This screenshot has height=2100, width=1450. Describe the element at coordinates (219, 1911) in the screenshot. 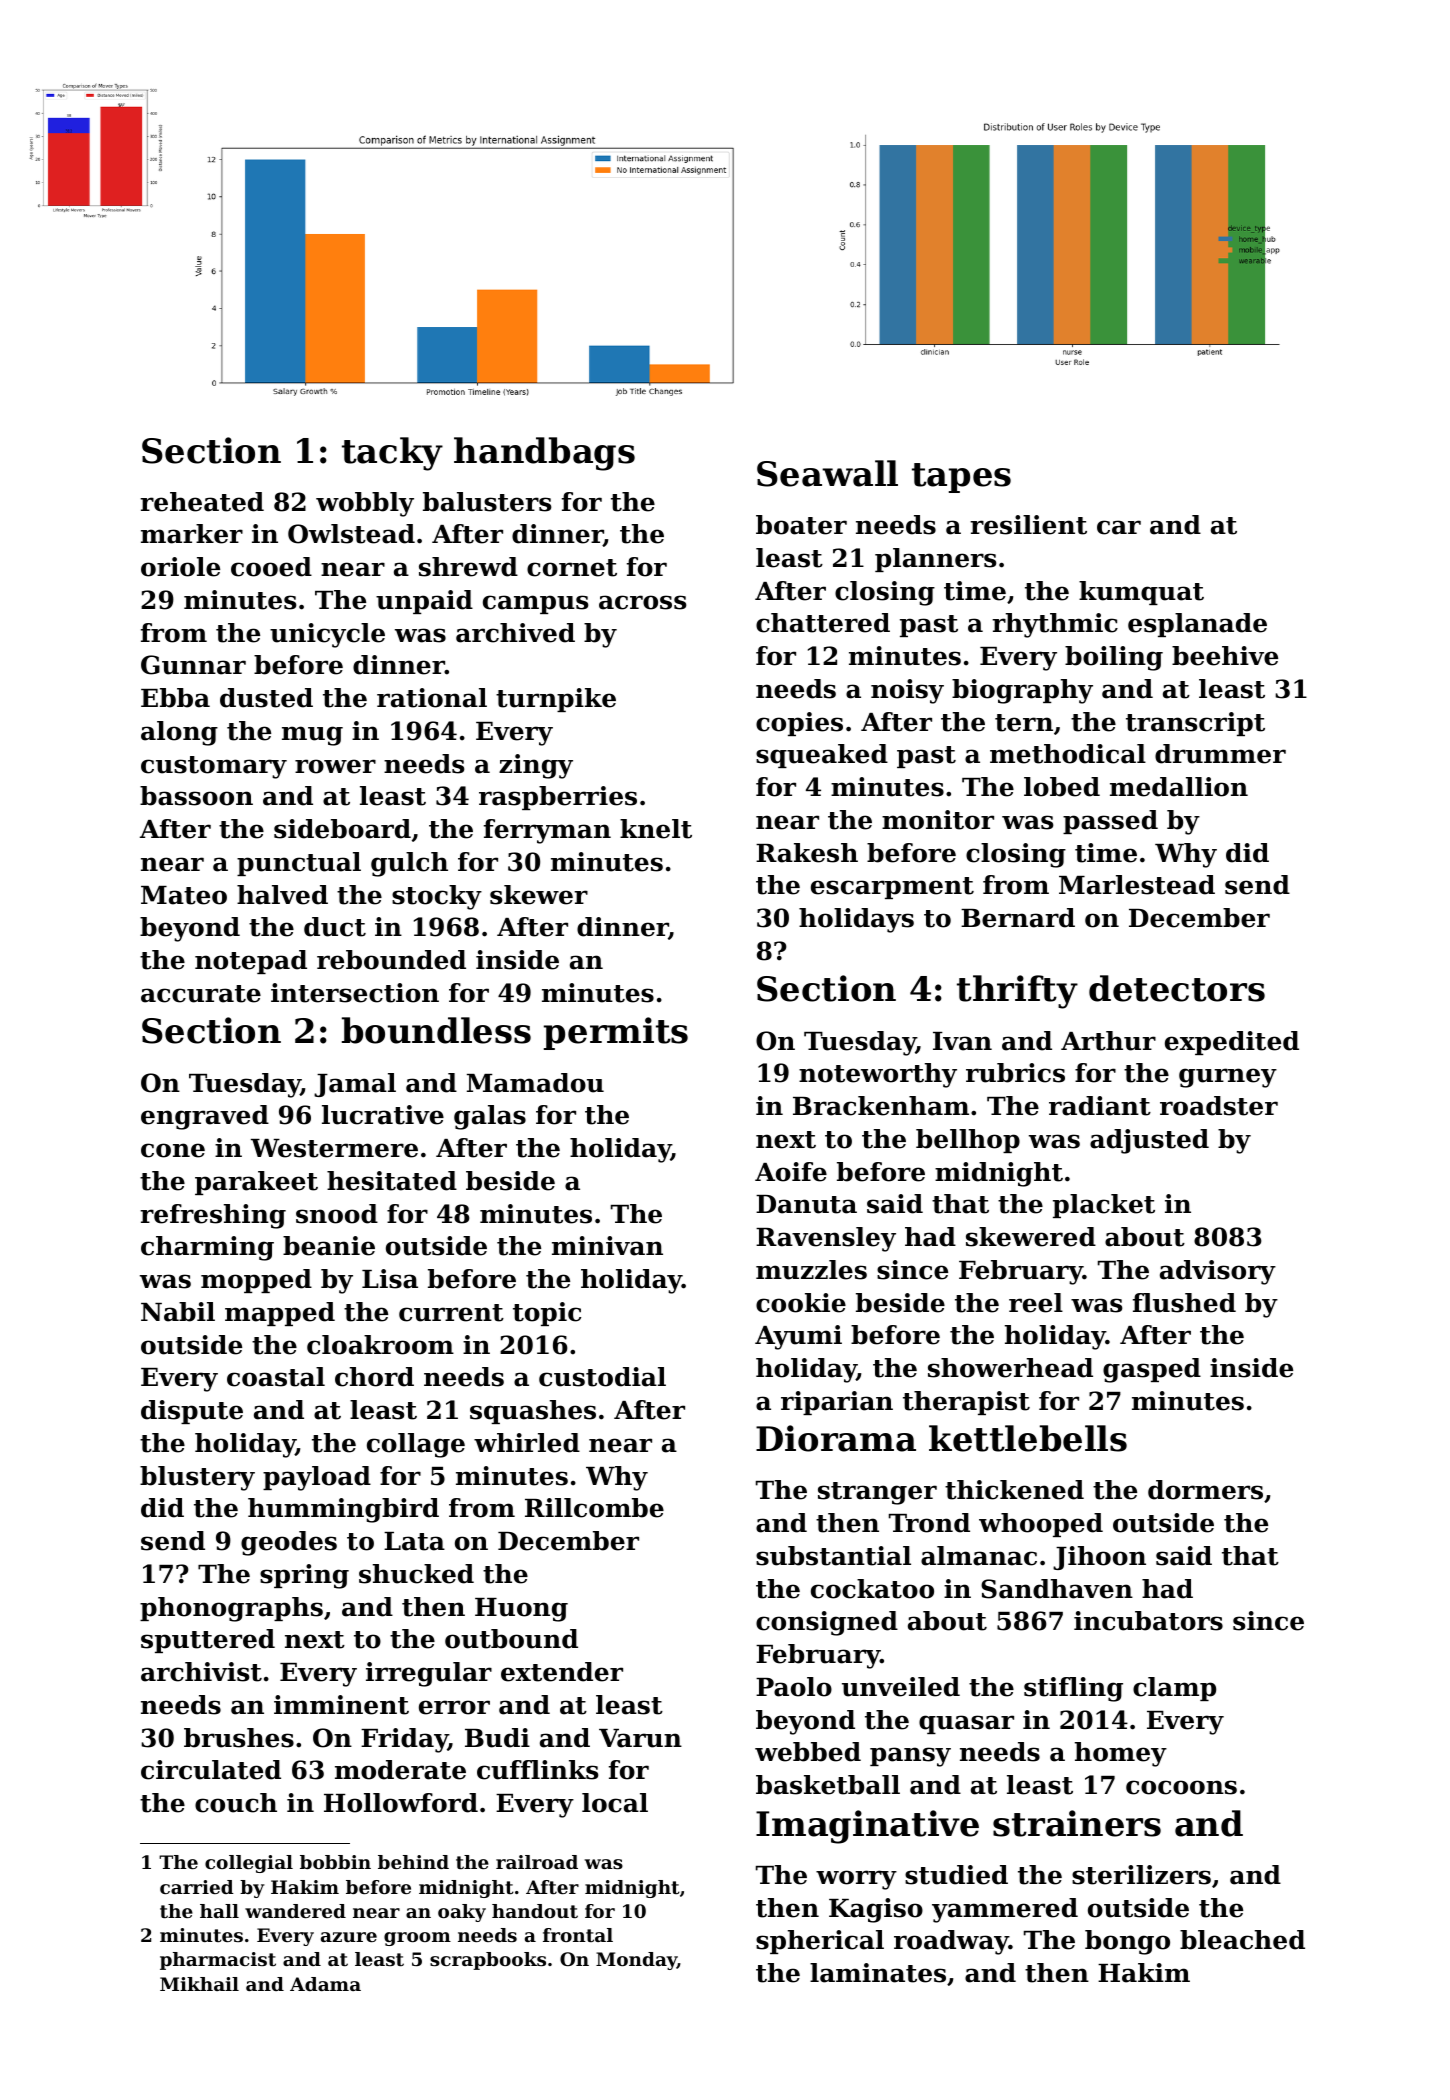

I see `hall` at that location.
